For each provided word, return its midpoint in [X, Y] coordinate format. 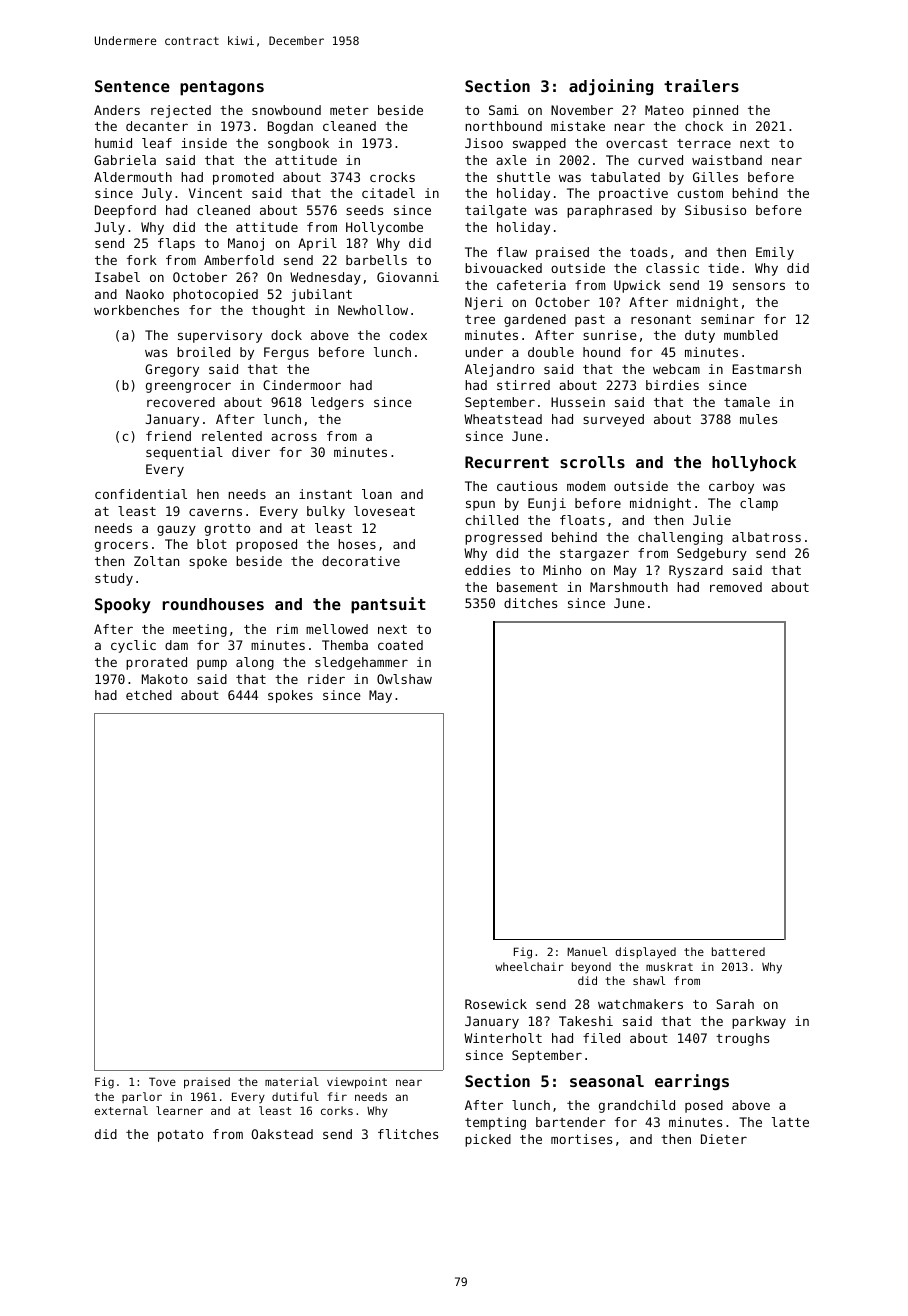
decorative [361, 561]
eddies [487, 570]
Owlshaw [404, 679]
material [292, 1081]
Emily [775, 253]
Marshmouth [629, 587]
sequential [184, 453]
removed [736, 587]
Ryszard [696, 571]
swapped [539, 144]
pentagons [222, 88]
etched [149, 695]
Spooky [123, 606]
